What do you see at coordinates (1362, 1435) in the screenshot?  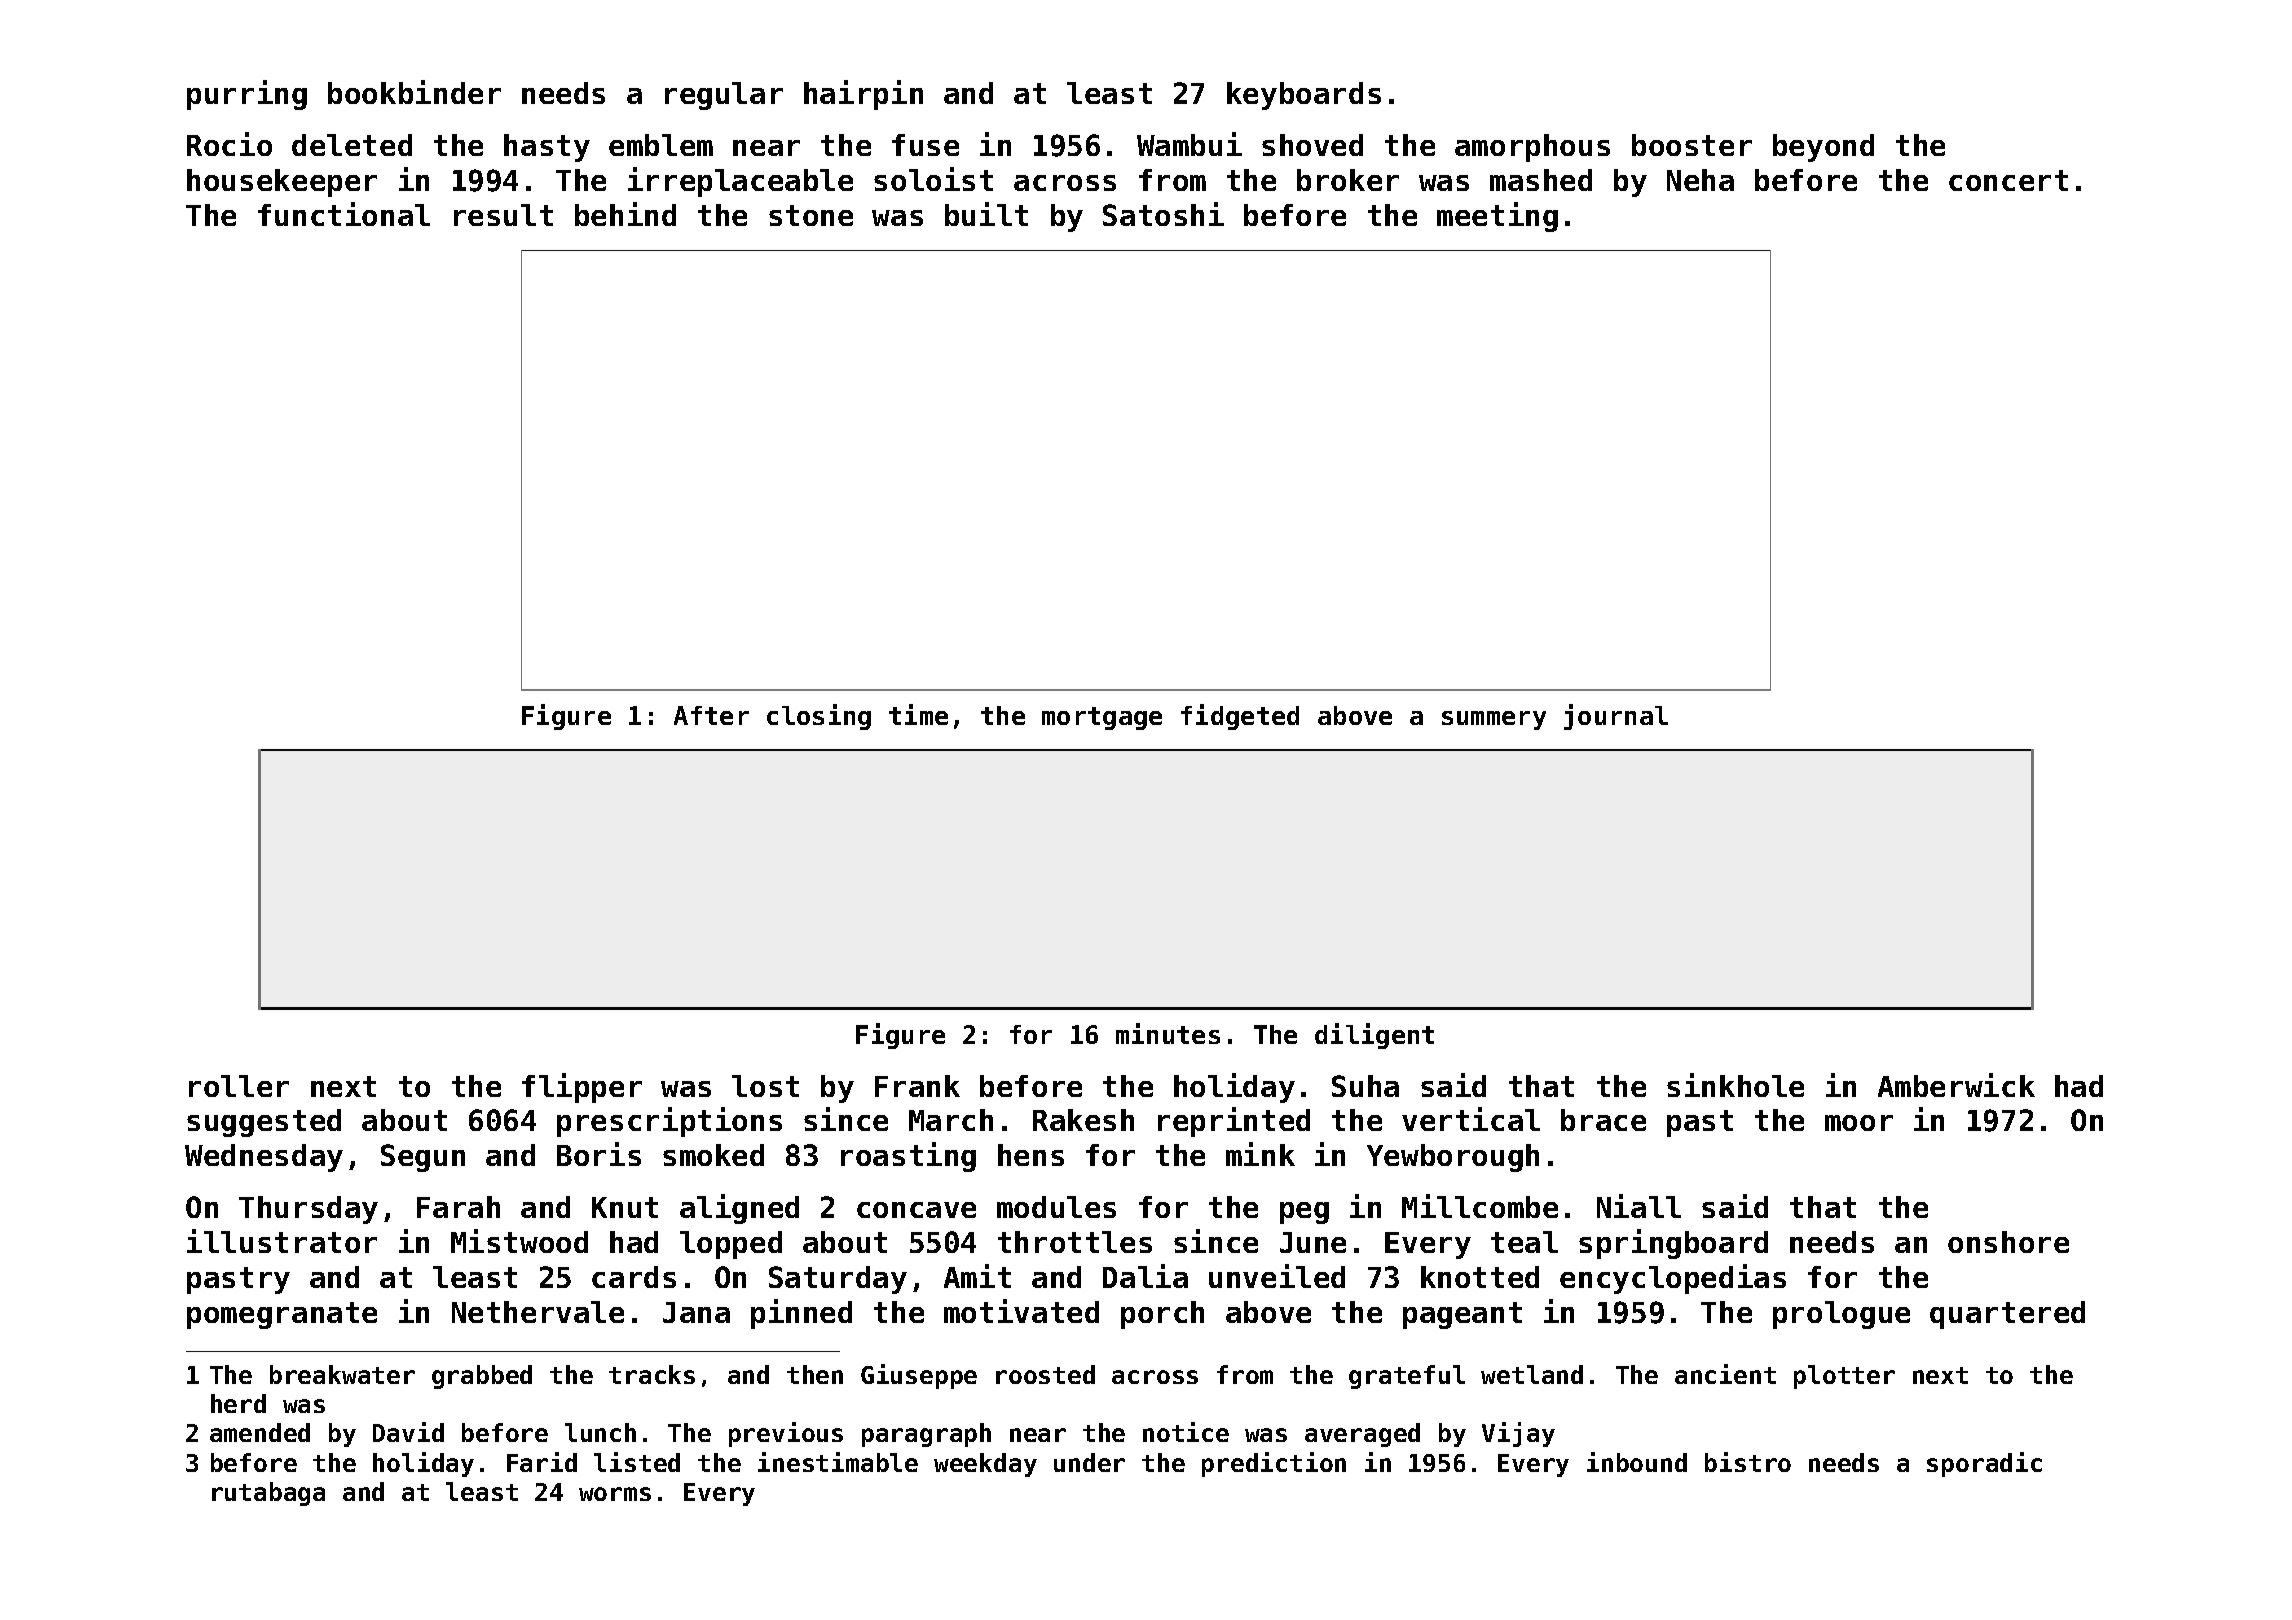 I see `averaged` at bounding box center [1362, 1435].
